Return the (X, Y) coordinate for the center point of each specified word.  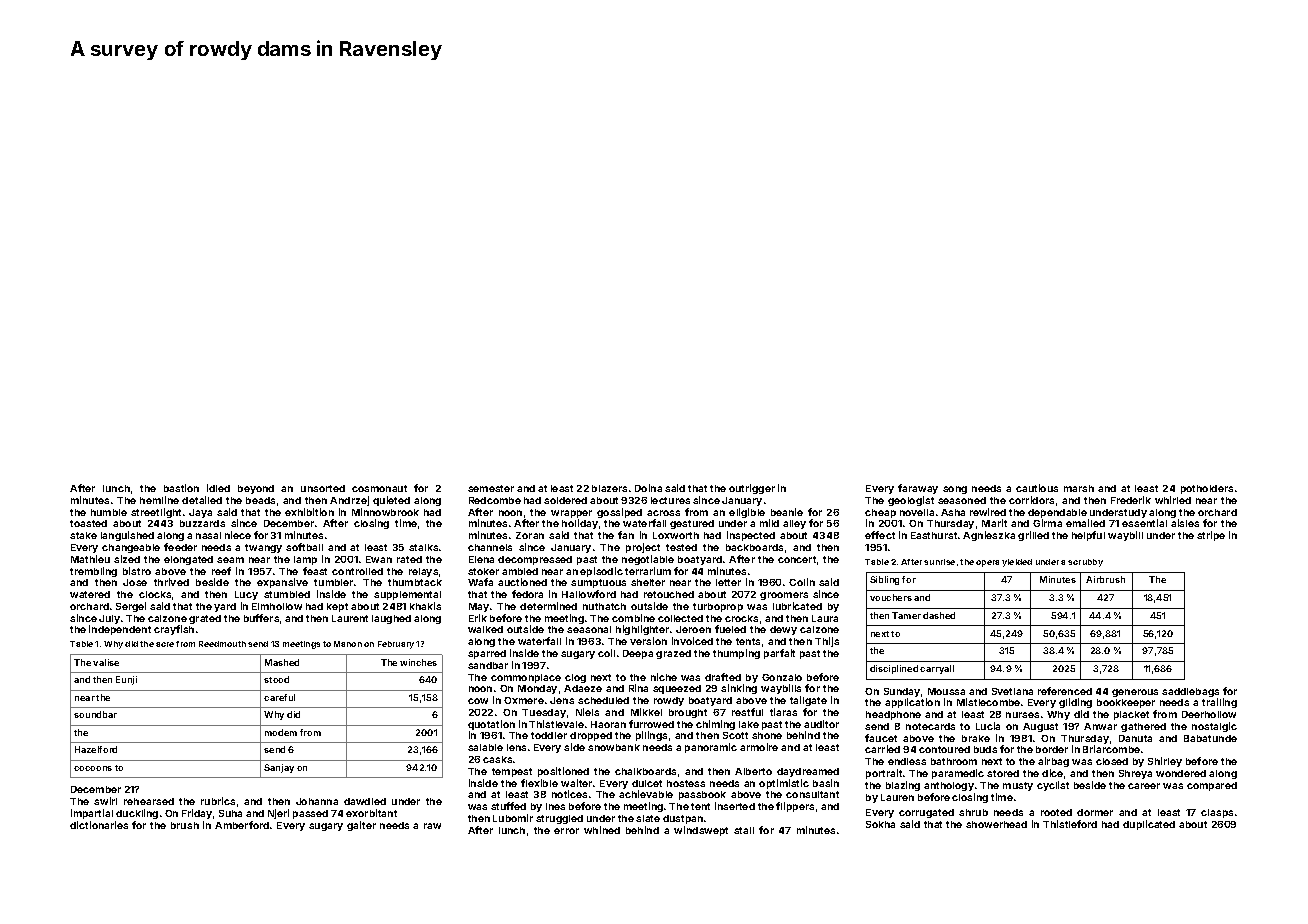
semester (491, 488)
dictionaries (99, 825)
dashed (939, 615)
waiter (576, 783)
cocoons (93, 768)
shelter (648, 582)
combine (633, 618)
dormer (1095, 812)
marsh (1079, 488)
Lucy (246, 595)
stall (744, 830)
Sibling (884, 580)
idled (218, 488)
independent (120, 630)
